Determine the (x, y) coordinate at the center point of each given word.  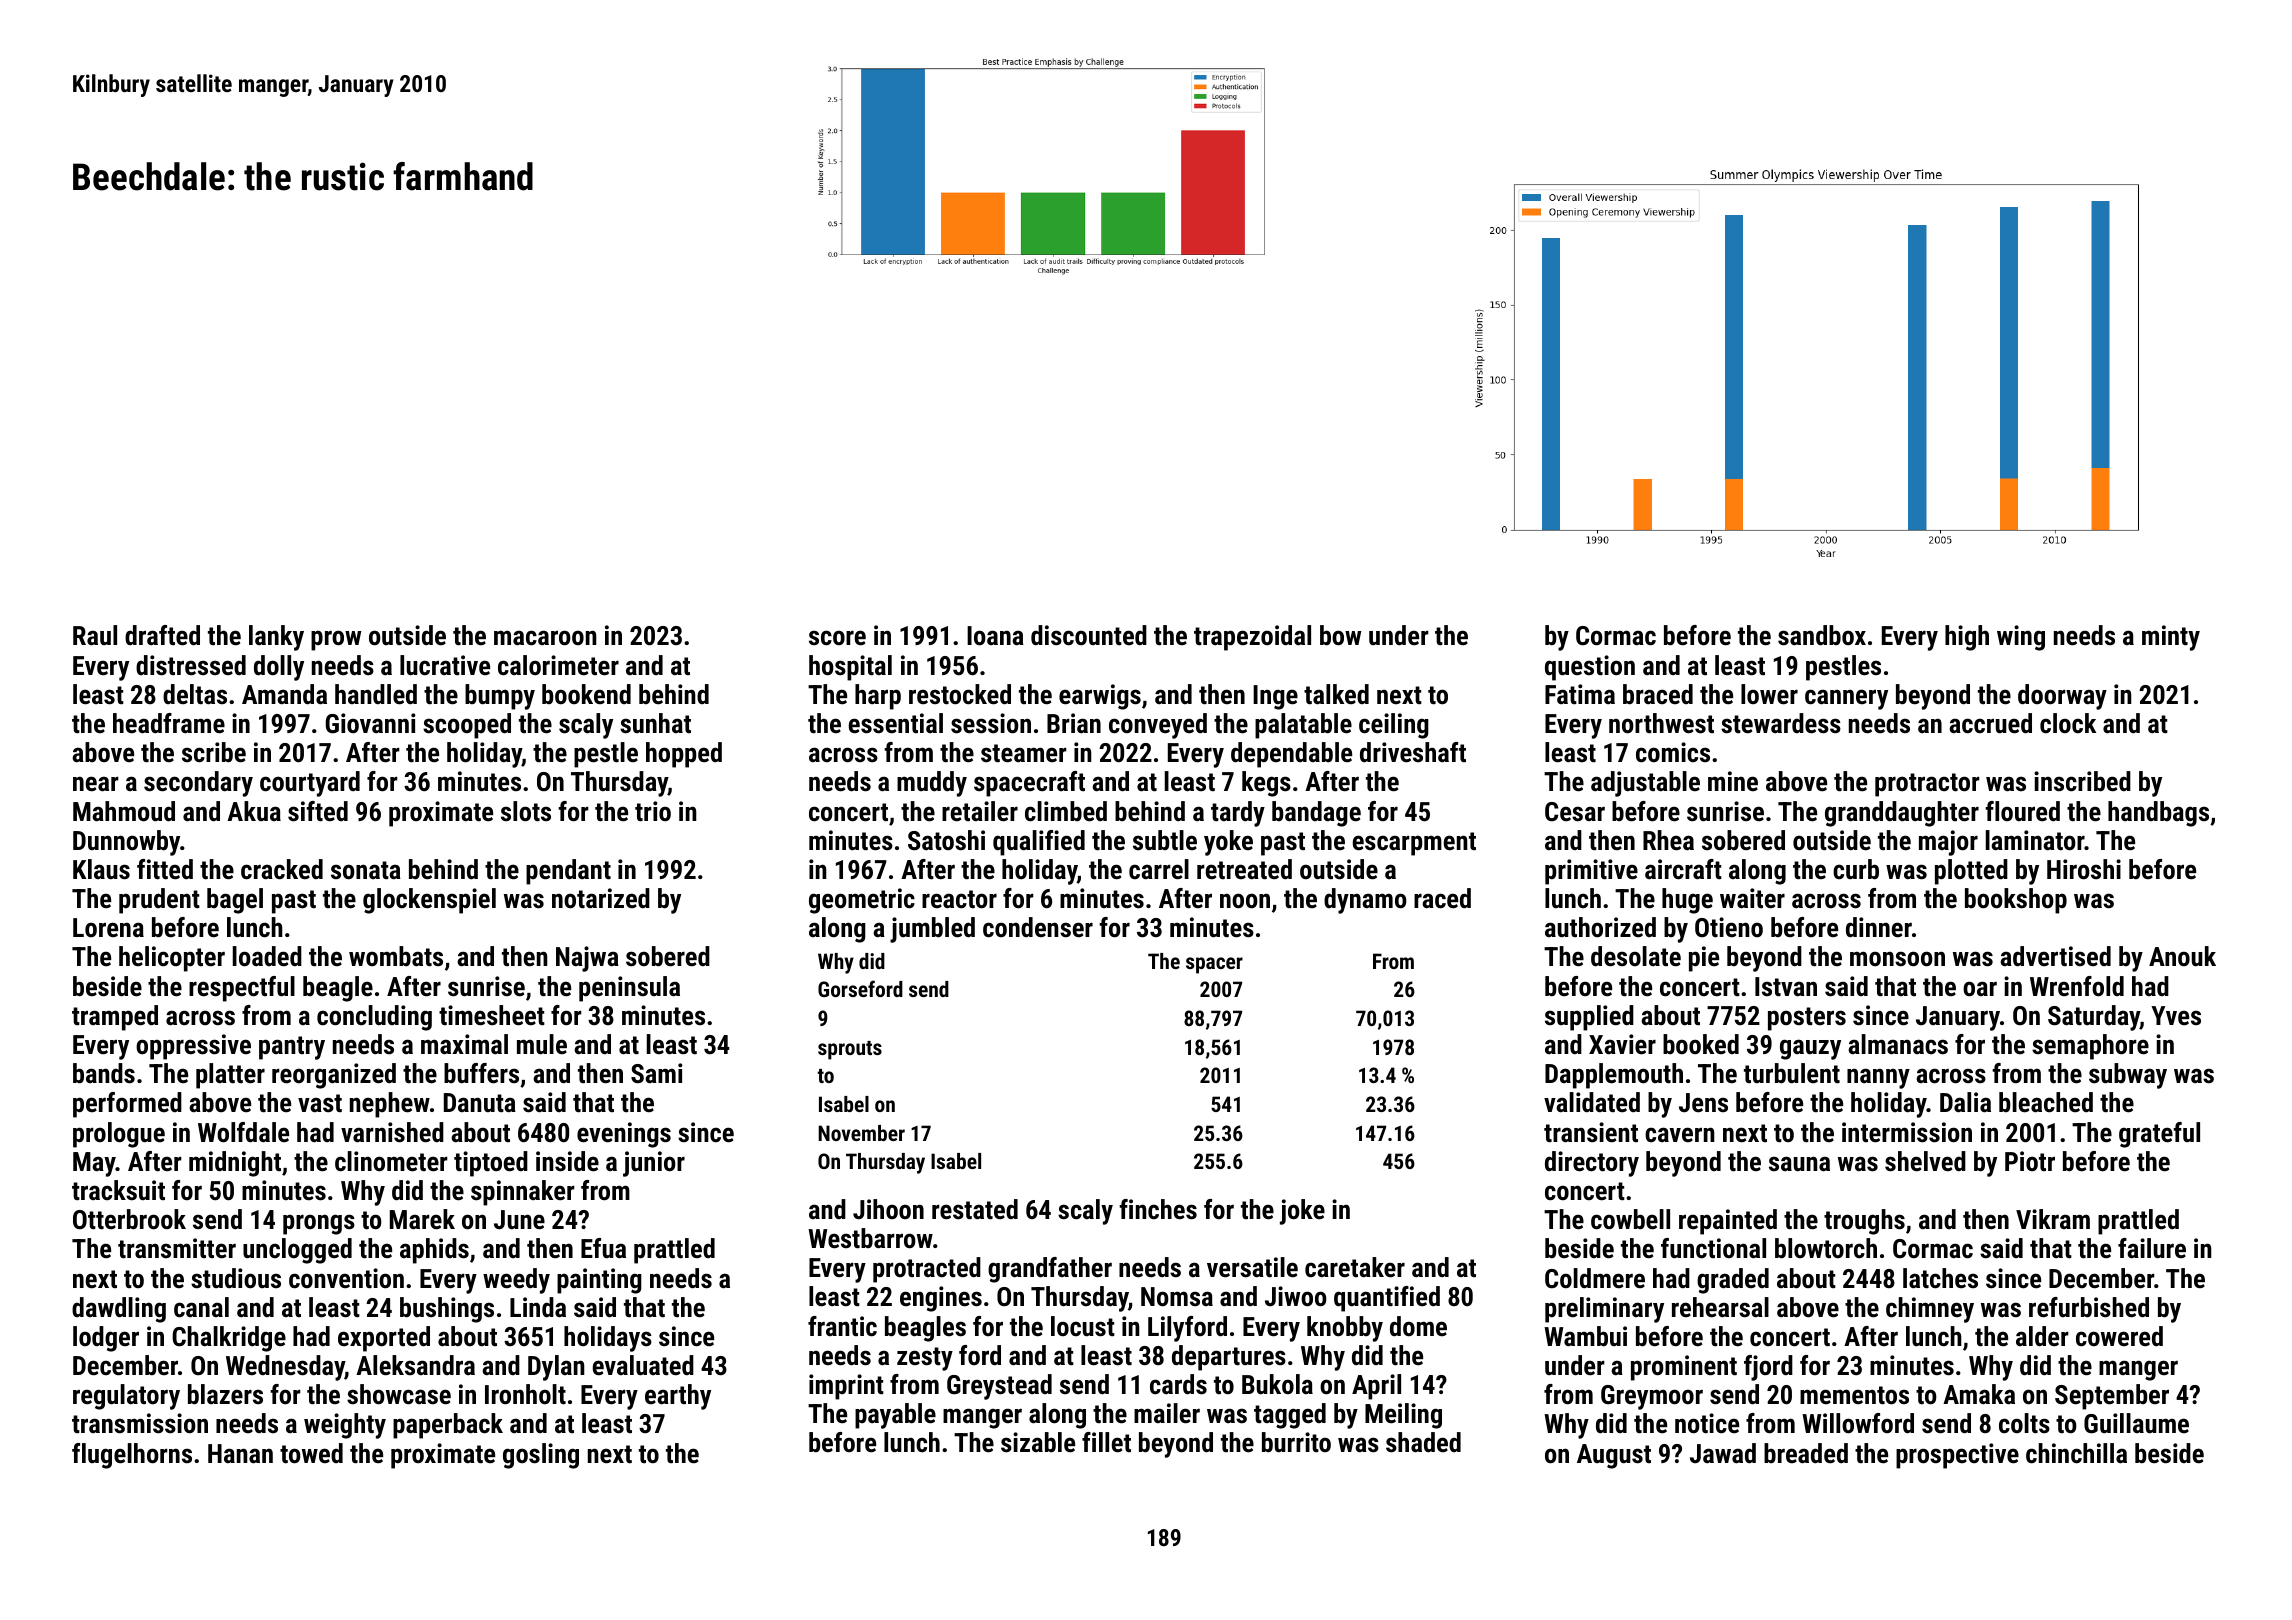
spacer (1214, 965)
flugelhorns (132, 1456)
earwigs (1100, 697)
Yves (2176, 1016)
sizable (1038, 1442)
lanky (276, 638)
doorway (2062, 697)
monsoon (1897, 959)
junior (654, 1164)
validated (1592, 1102)
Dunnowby (126, 843)
